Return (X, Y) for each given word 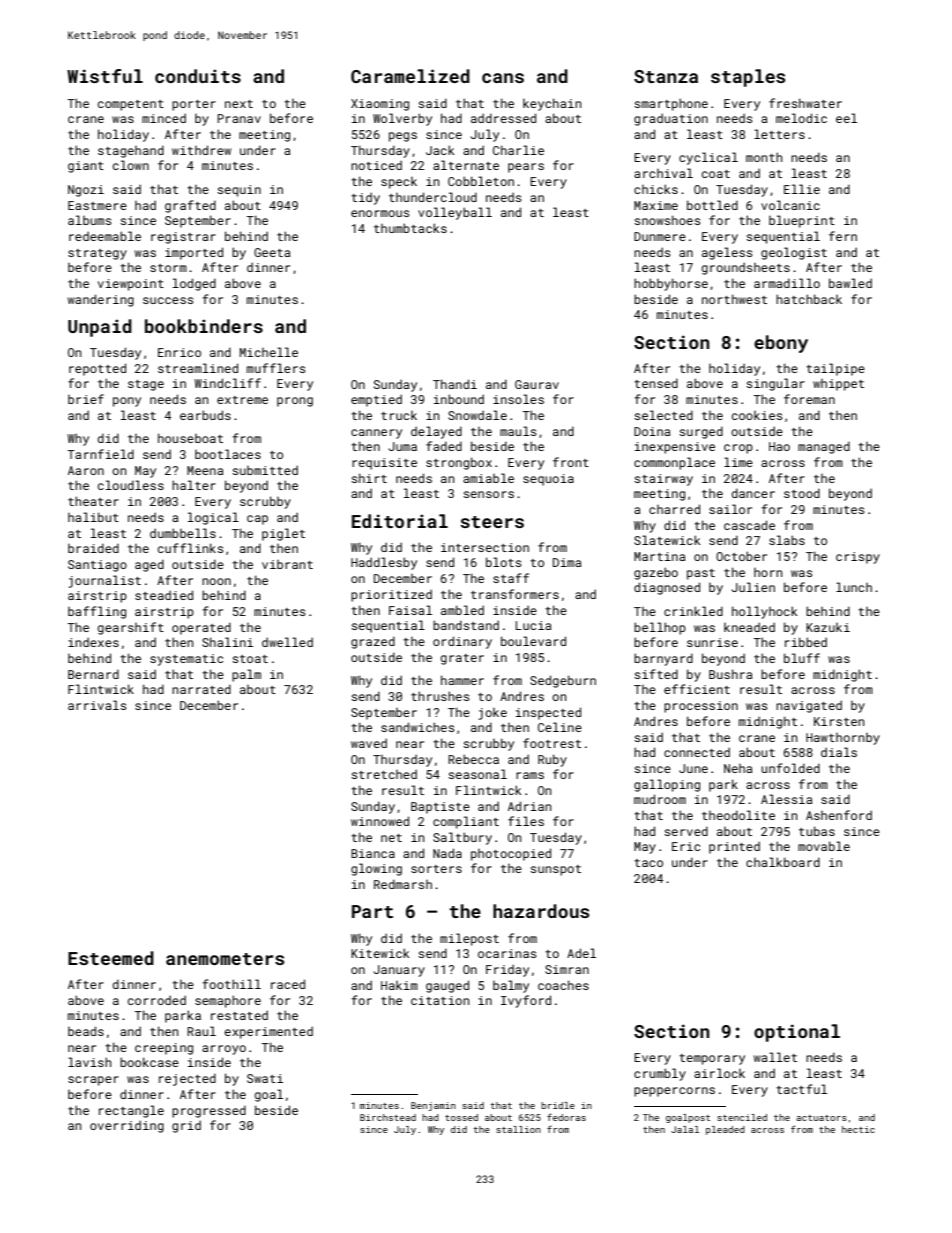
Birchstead (388, 1117)
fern (843, 236)
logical (213, 518)
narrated (201, 689)
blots (503, 562)
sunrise (712, 642)
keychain (552, 104)
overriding (127, 1126)
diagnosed (667, 588)
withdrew (201, 150)
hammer (462, 680)
